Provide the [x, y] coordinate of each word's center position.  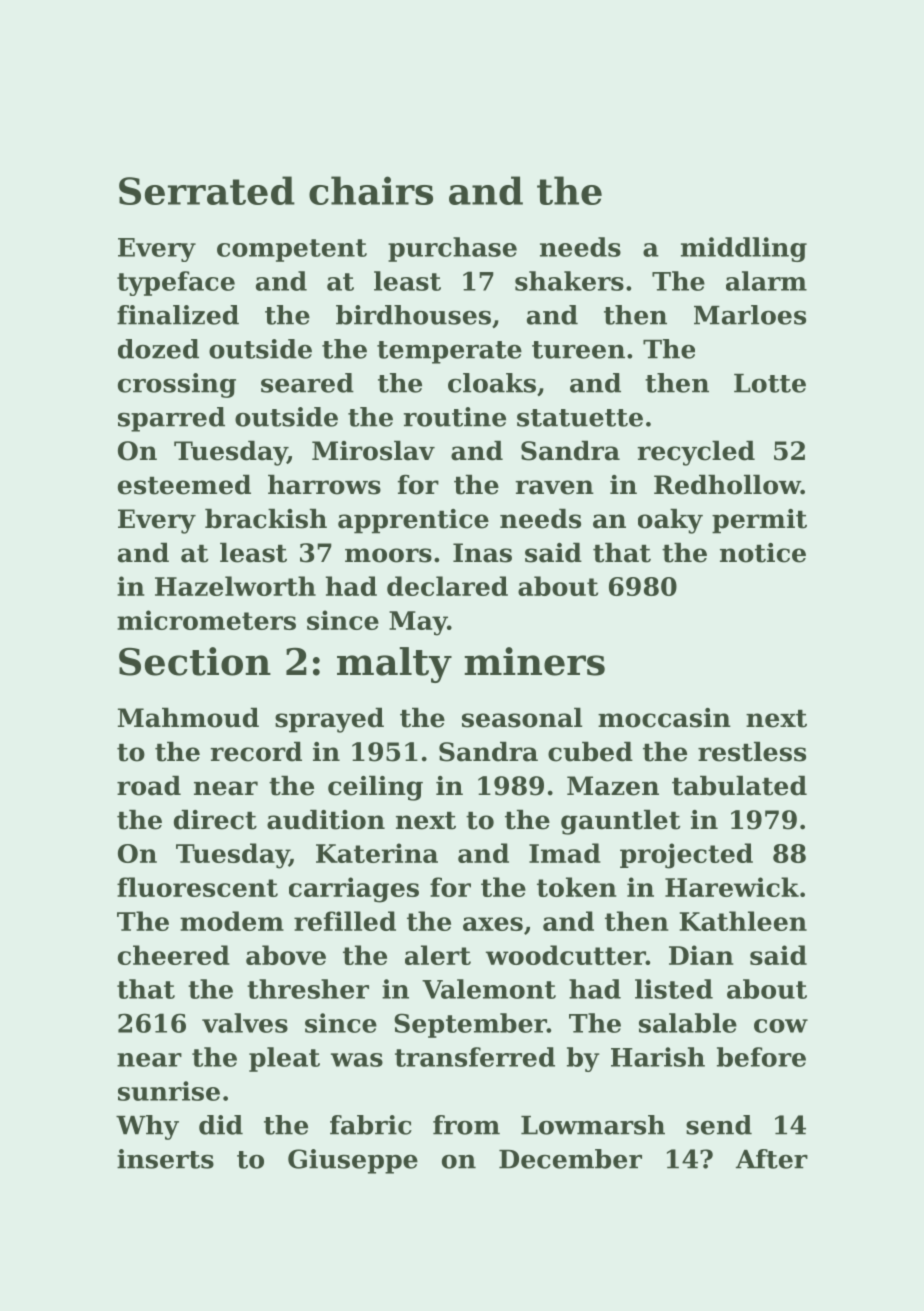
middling [744, 249]
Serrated [207, 190]
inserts [165, 1159]
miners [534, 661]
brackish [266, 518]
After [772, 1159]
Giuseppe [353, 1161]
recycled [696, 453]
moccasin [664, 718]
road [149, 785]
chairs [371, 190]
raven [554, 487]
